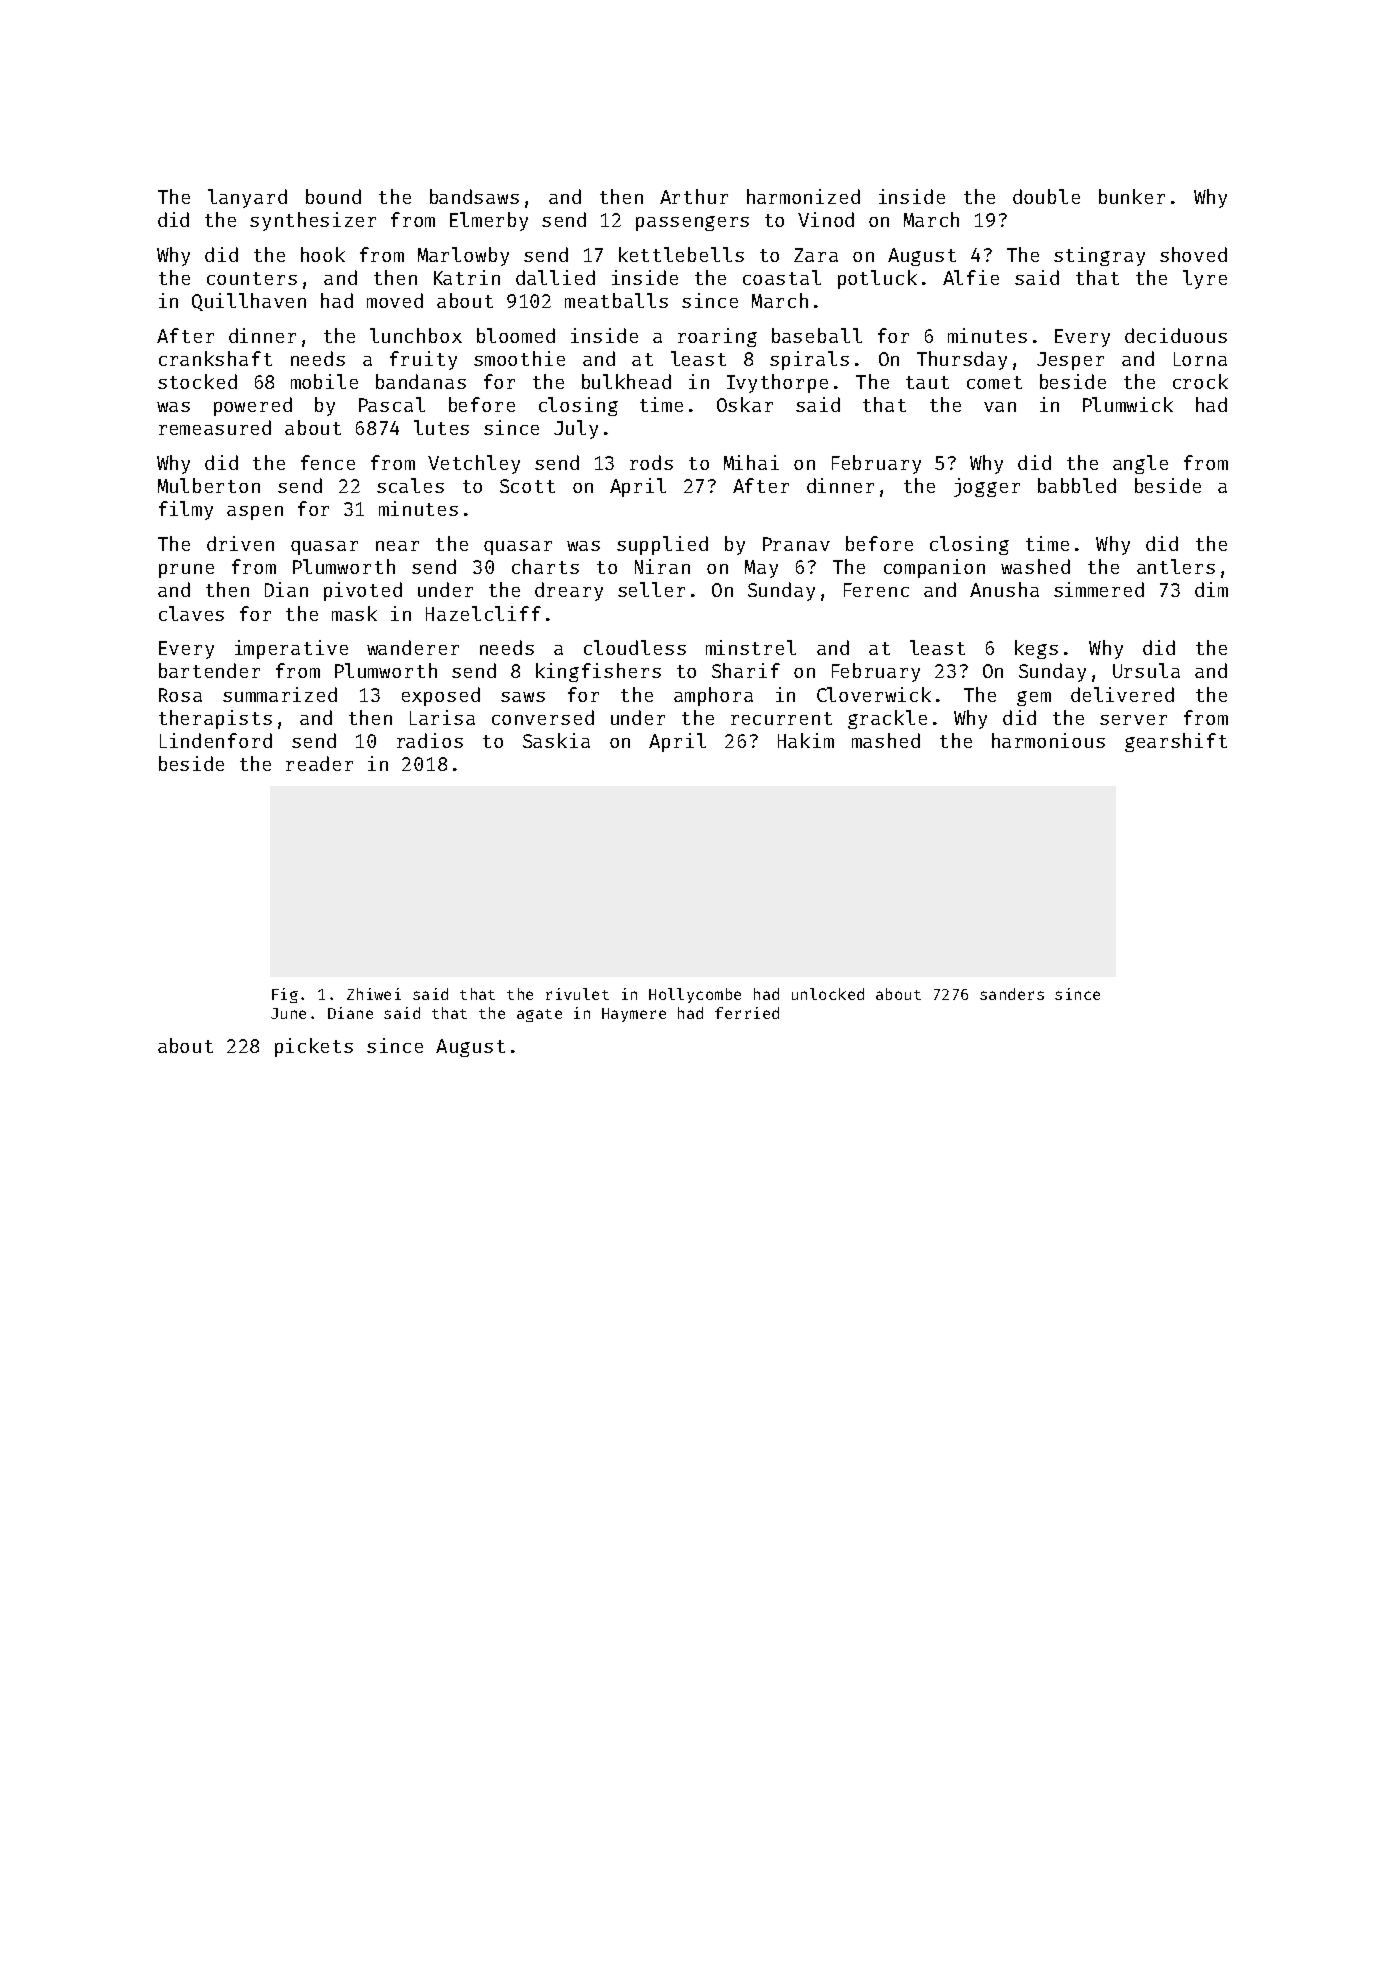 The height and width of the screenshot is (1969, 1386). What do you see at coordinates (1036, 649) in the screenshot?
I see `kegs` at bounding box center [1036, 649].
